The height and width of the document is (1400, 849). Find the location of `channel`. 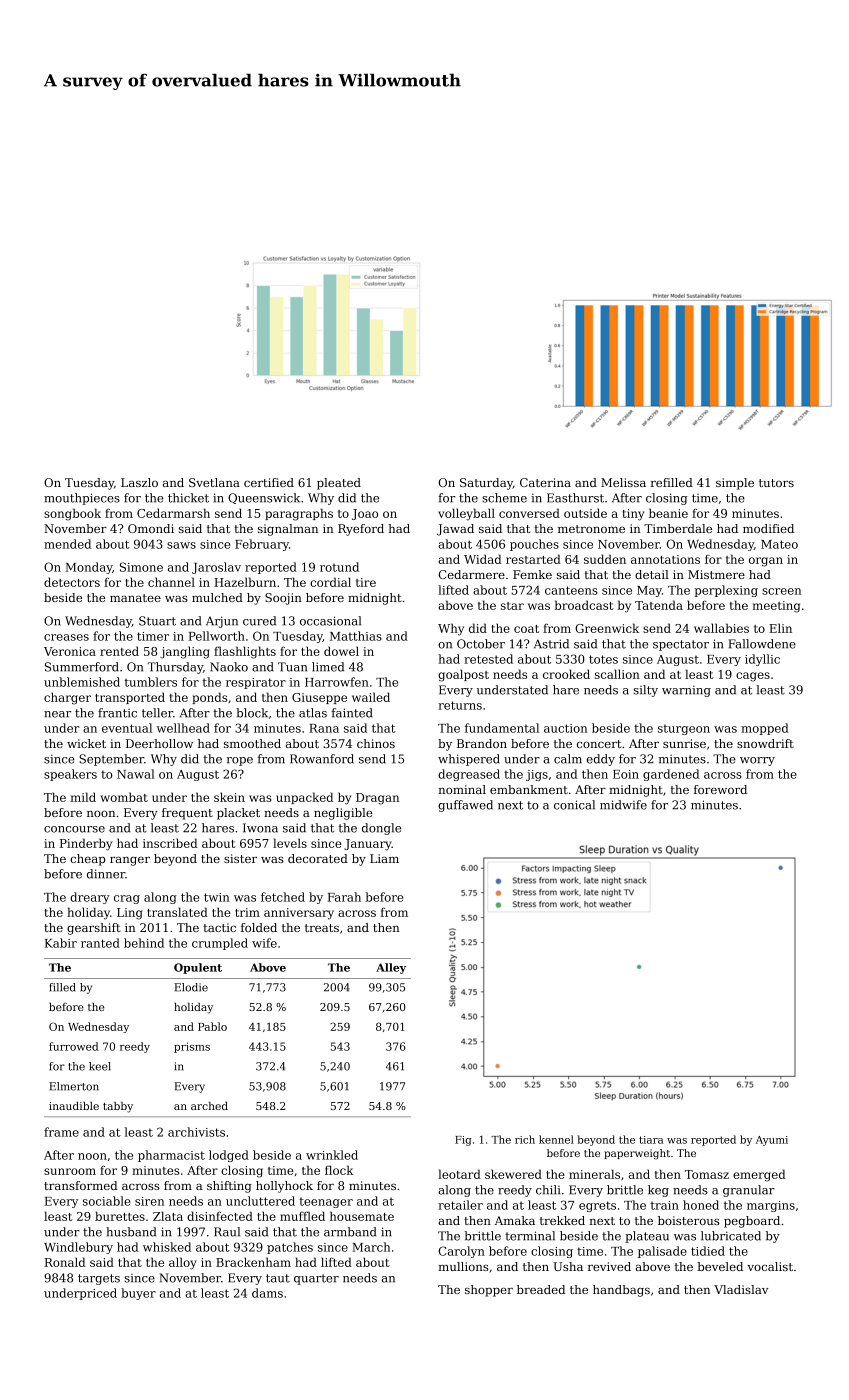

channel is located at coordinates (171, 582).
